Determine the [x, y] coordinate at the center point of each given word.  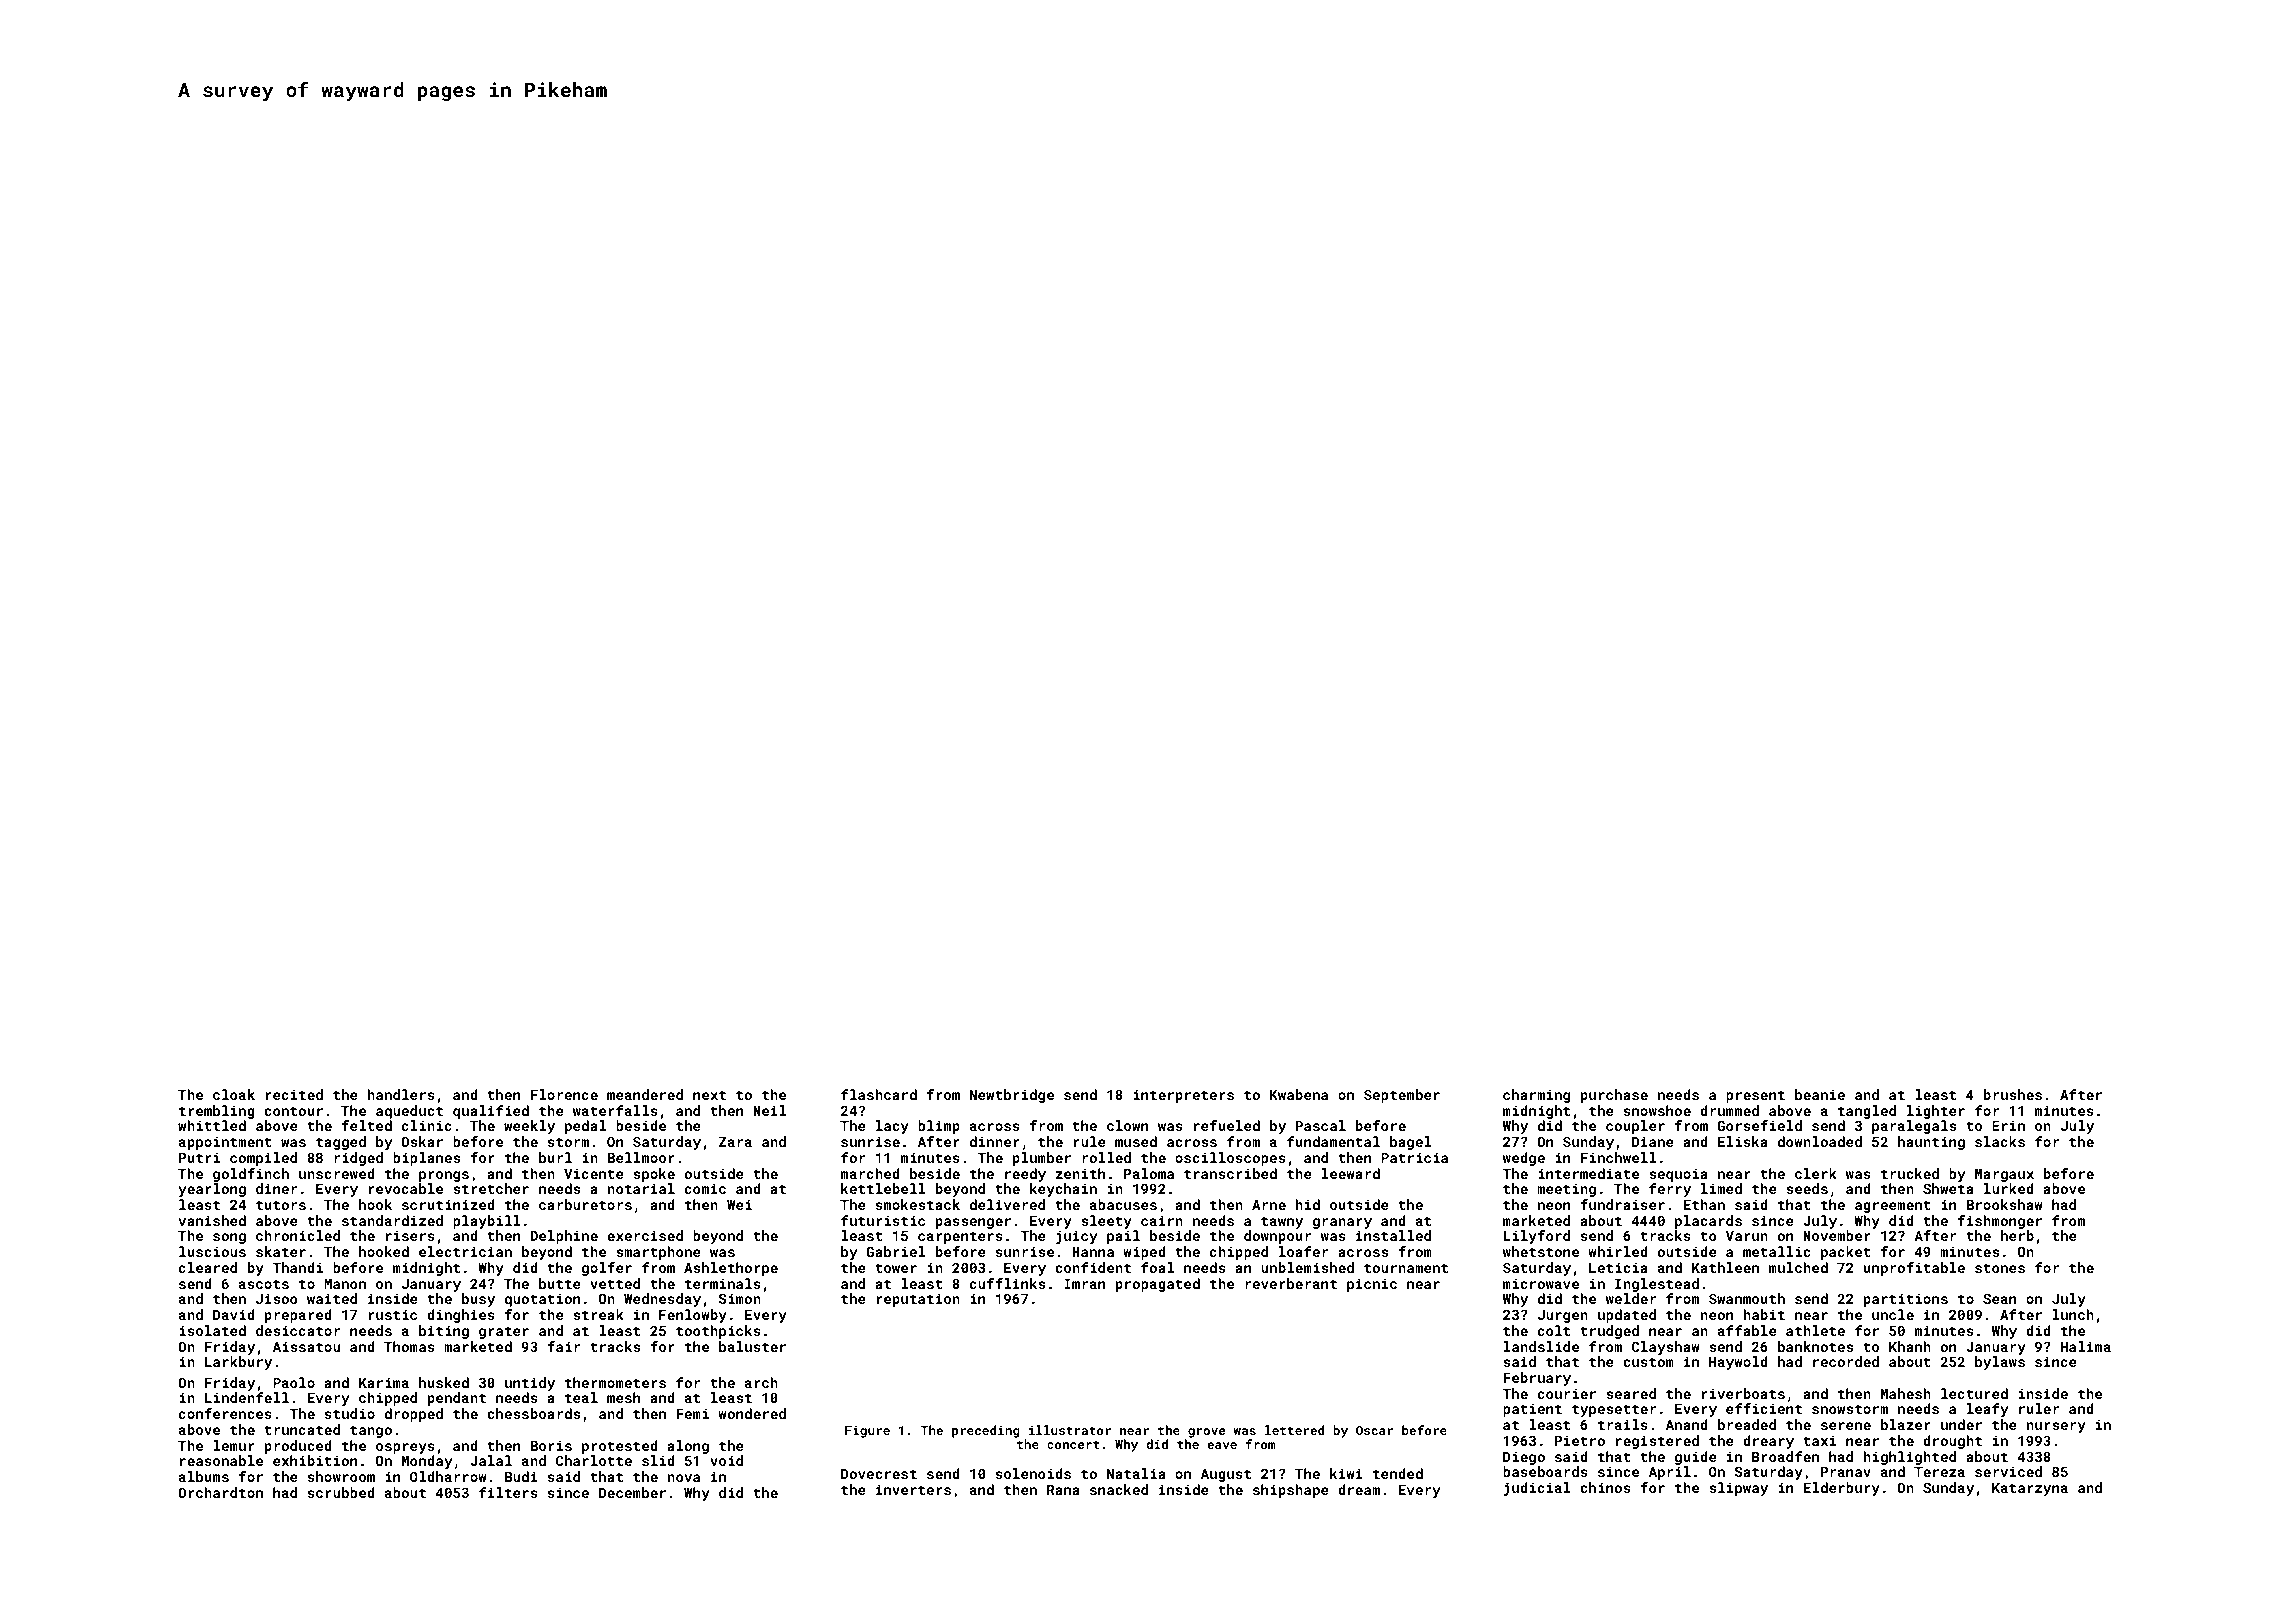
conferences [225, 1413]
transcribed [1230, 1173]
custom [1648, 1362]
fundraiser [1622, 1204]
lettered [1294, 1430]
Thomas [409, 1346]
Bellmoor [641, 1157]
